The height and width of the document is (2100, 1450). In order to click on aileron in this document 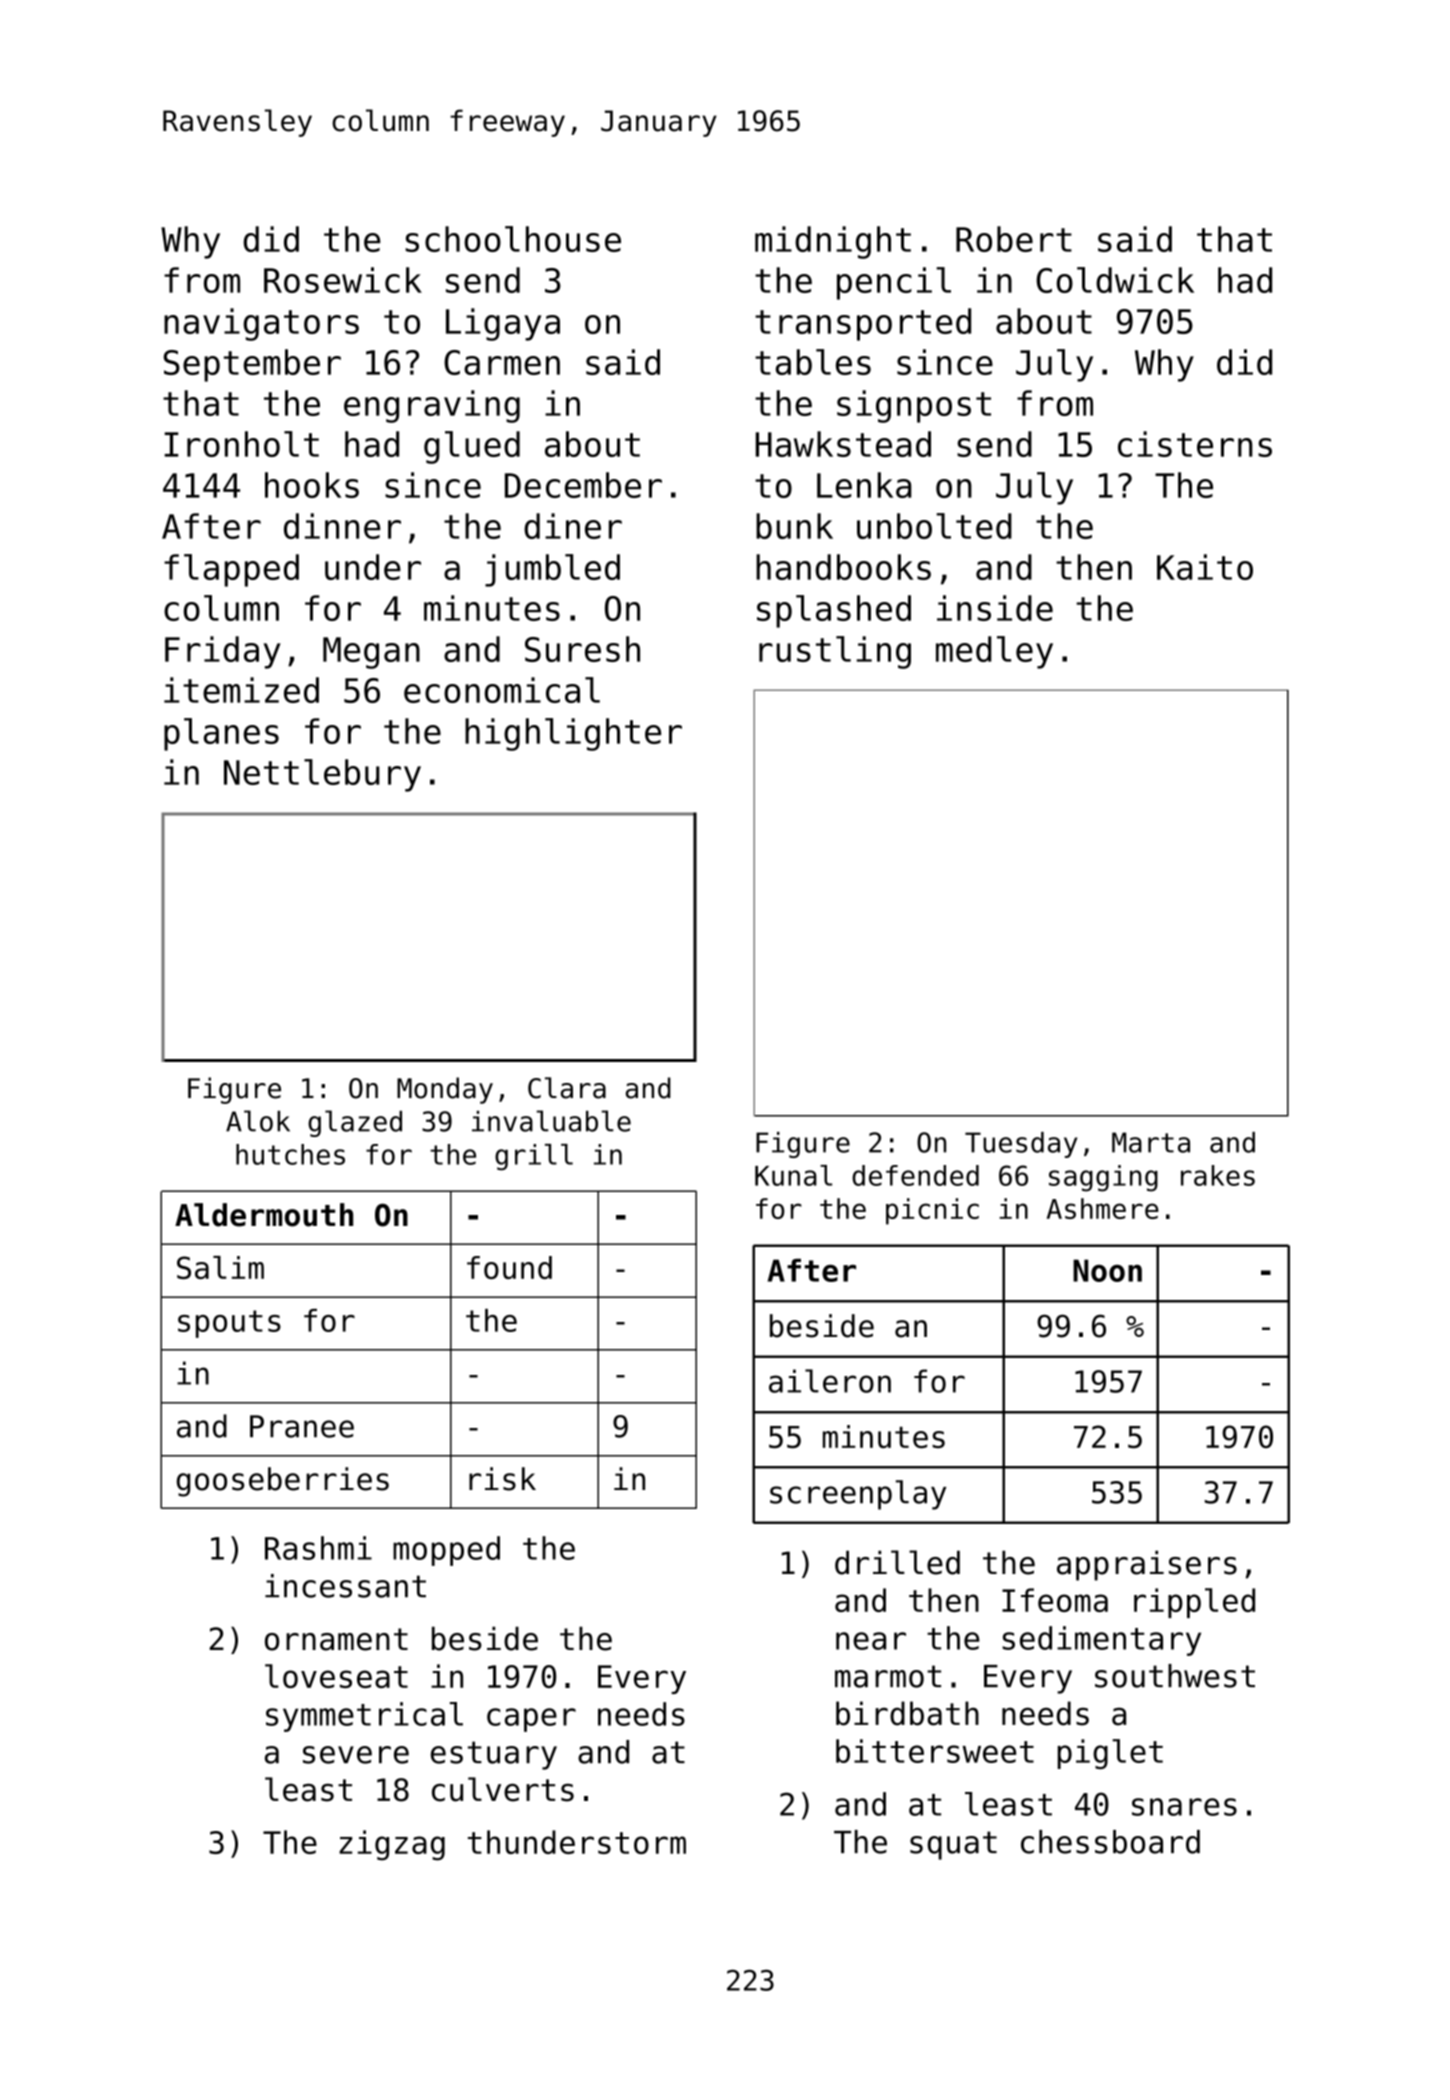, I will do `click(830, 1381)`.
